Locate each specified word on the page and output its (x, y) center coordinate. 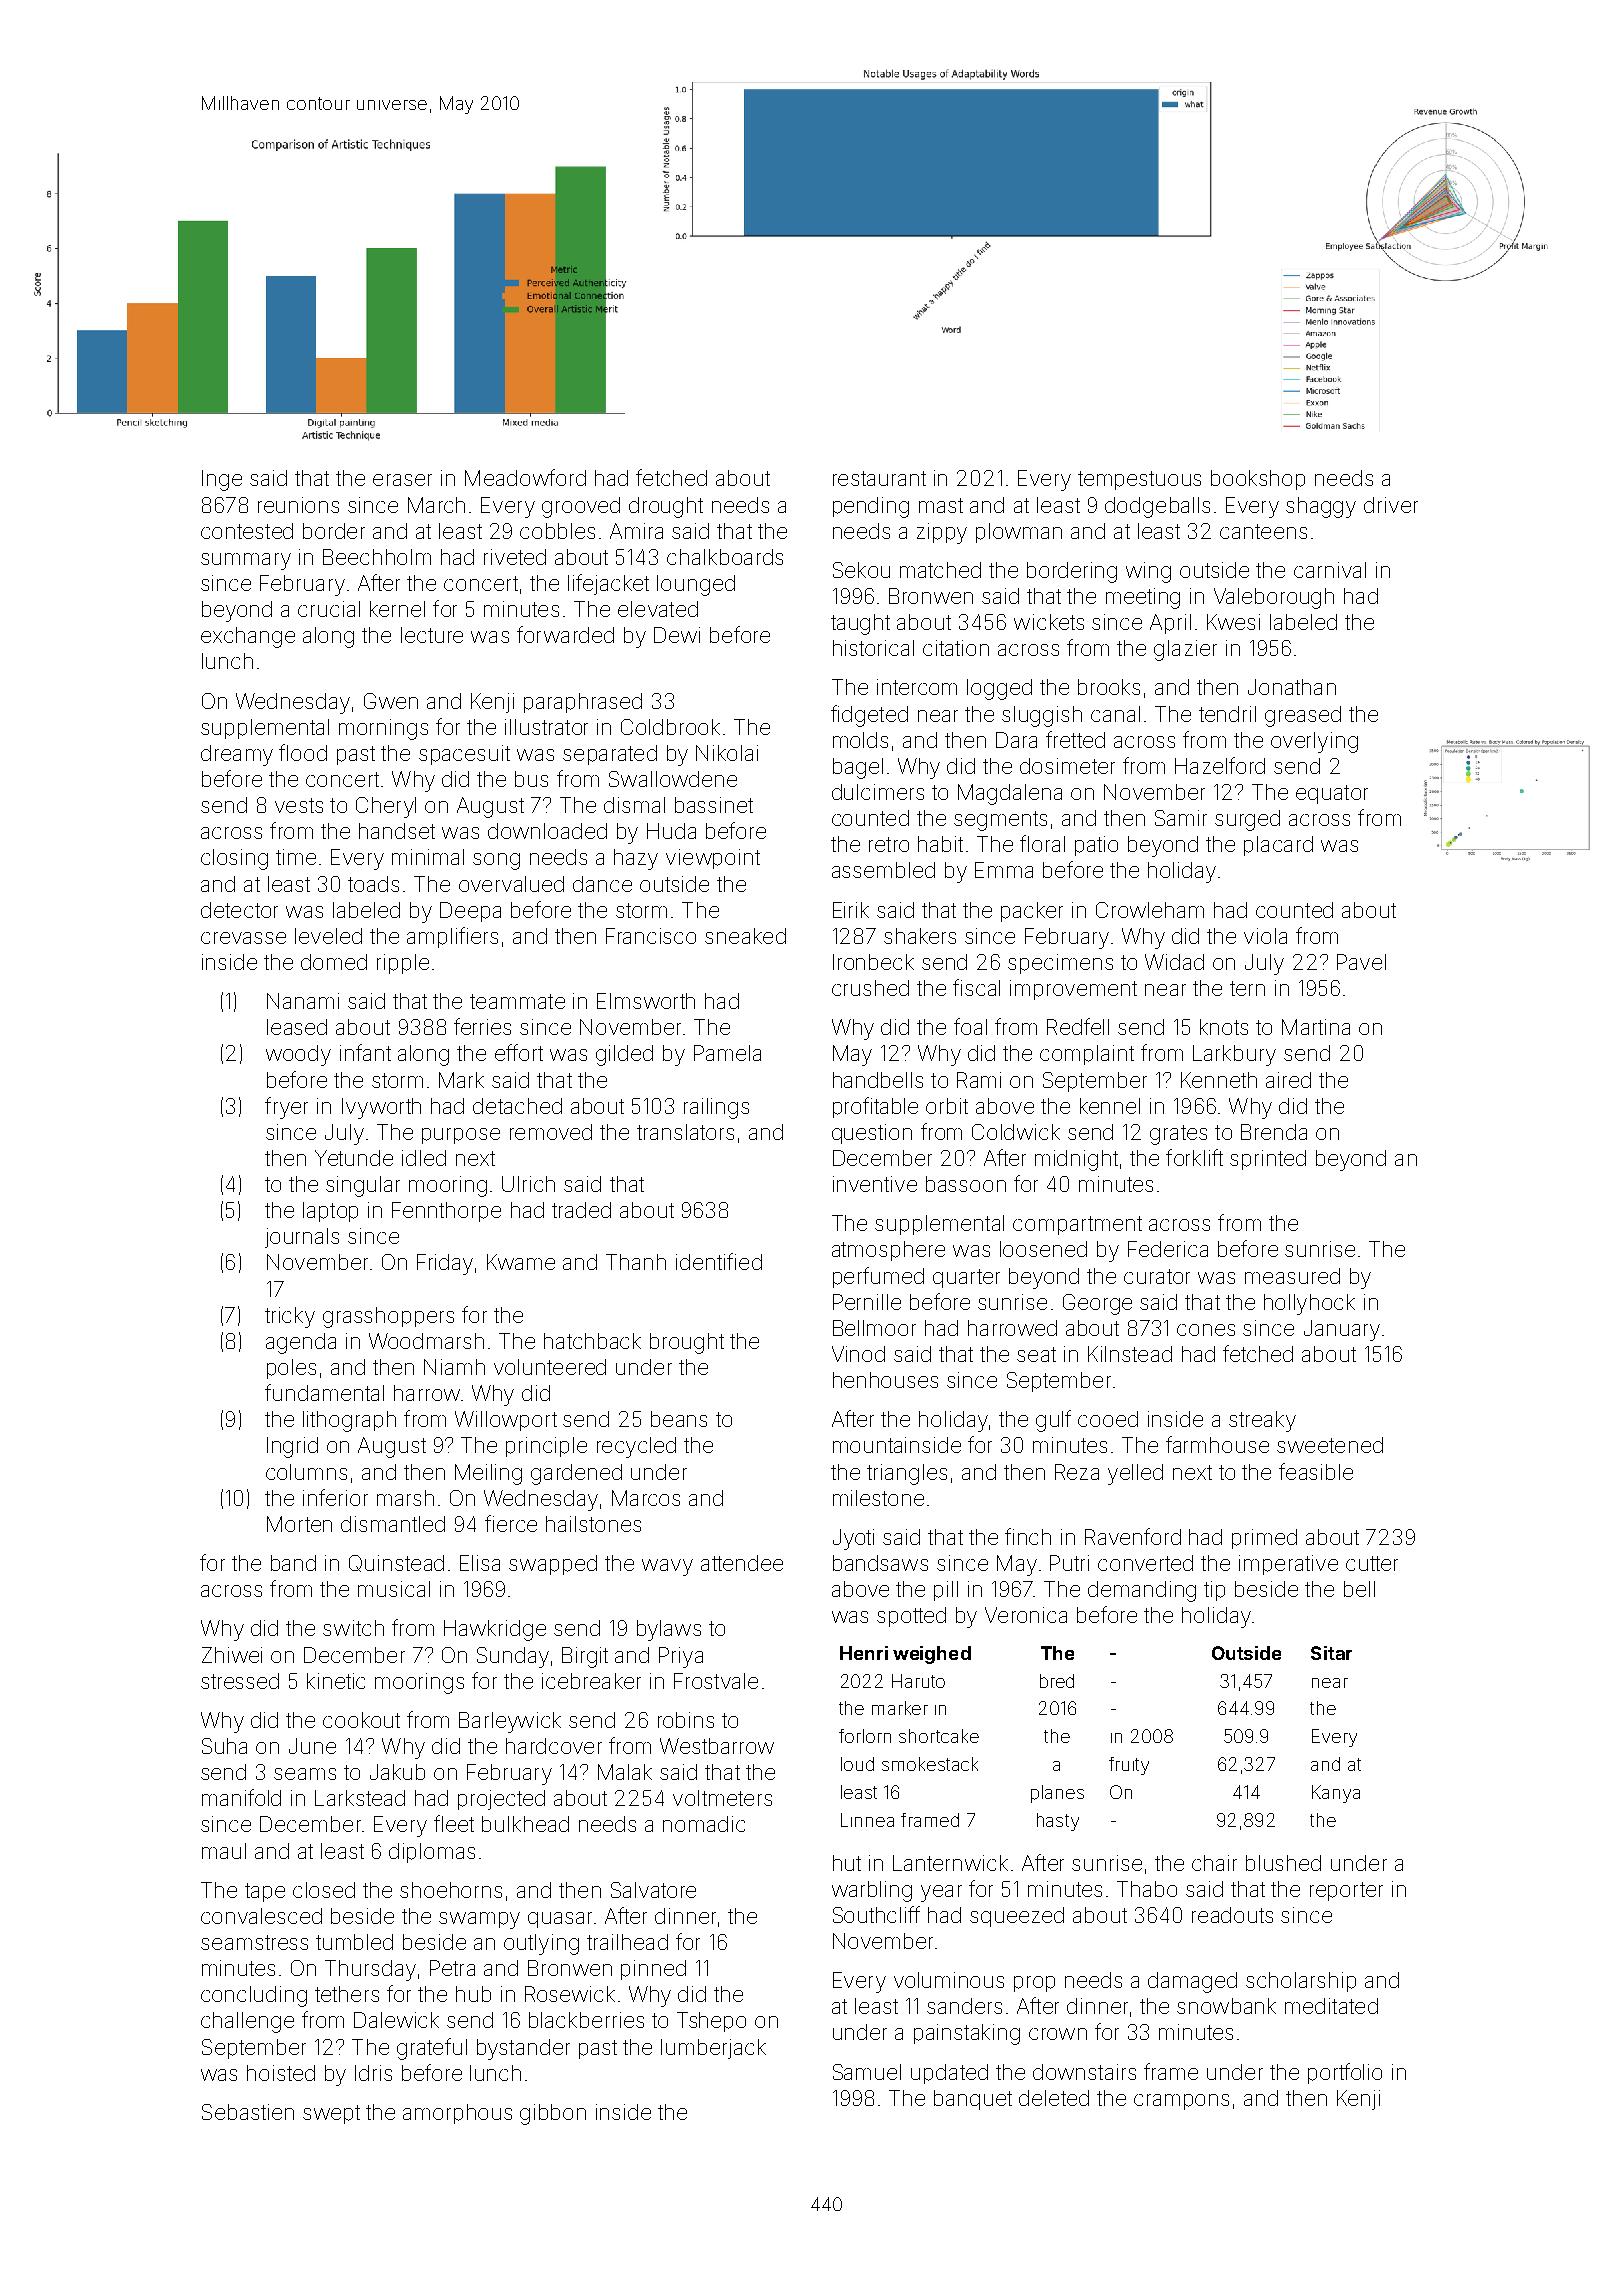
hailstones (593, 1524)
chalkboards (725, 557)
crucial (329, 609)
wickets (1049, 622)
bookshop (1258, 480)
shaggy (1321, 507)
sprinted (1268, 1160)
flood (303, 752)
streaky (1262, 1421)
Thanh (636, 1262)
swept (331, 2114)
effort (519, 1052)
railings (716, 1108)
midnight (1076, 1160)
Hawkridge (495, 1630)
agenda (301, 1343)
